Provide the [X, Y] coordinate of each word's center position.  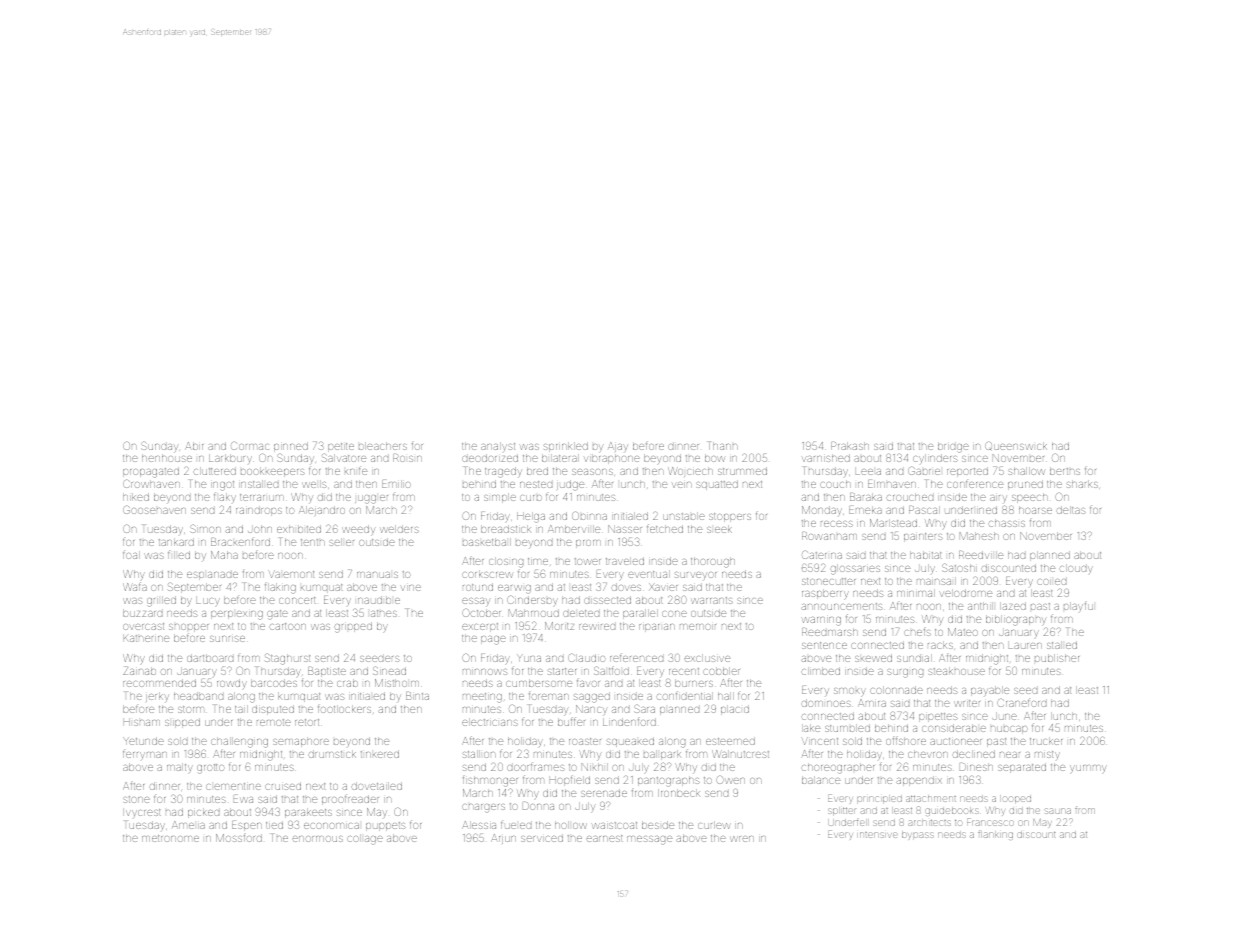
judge [570, 485]
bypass [918, 835]
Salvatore [344, 458]
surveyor [695, 575]
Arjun [503, 839]
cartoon [288, 626]
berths [1065, 471]
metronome [170, 838]
